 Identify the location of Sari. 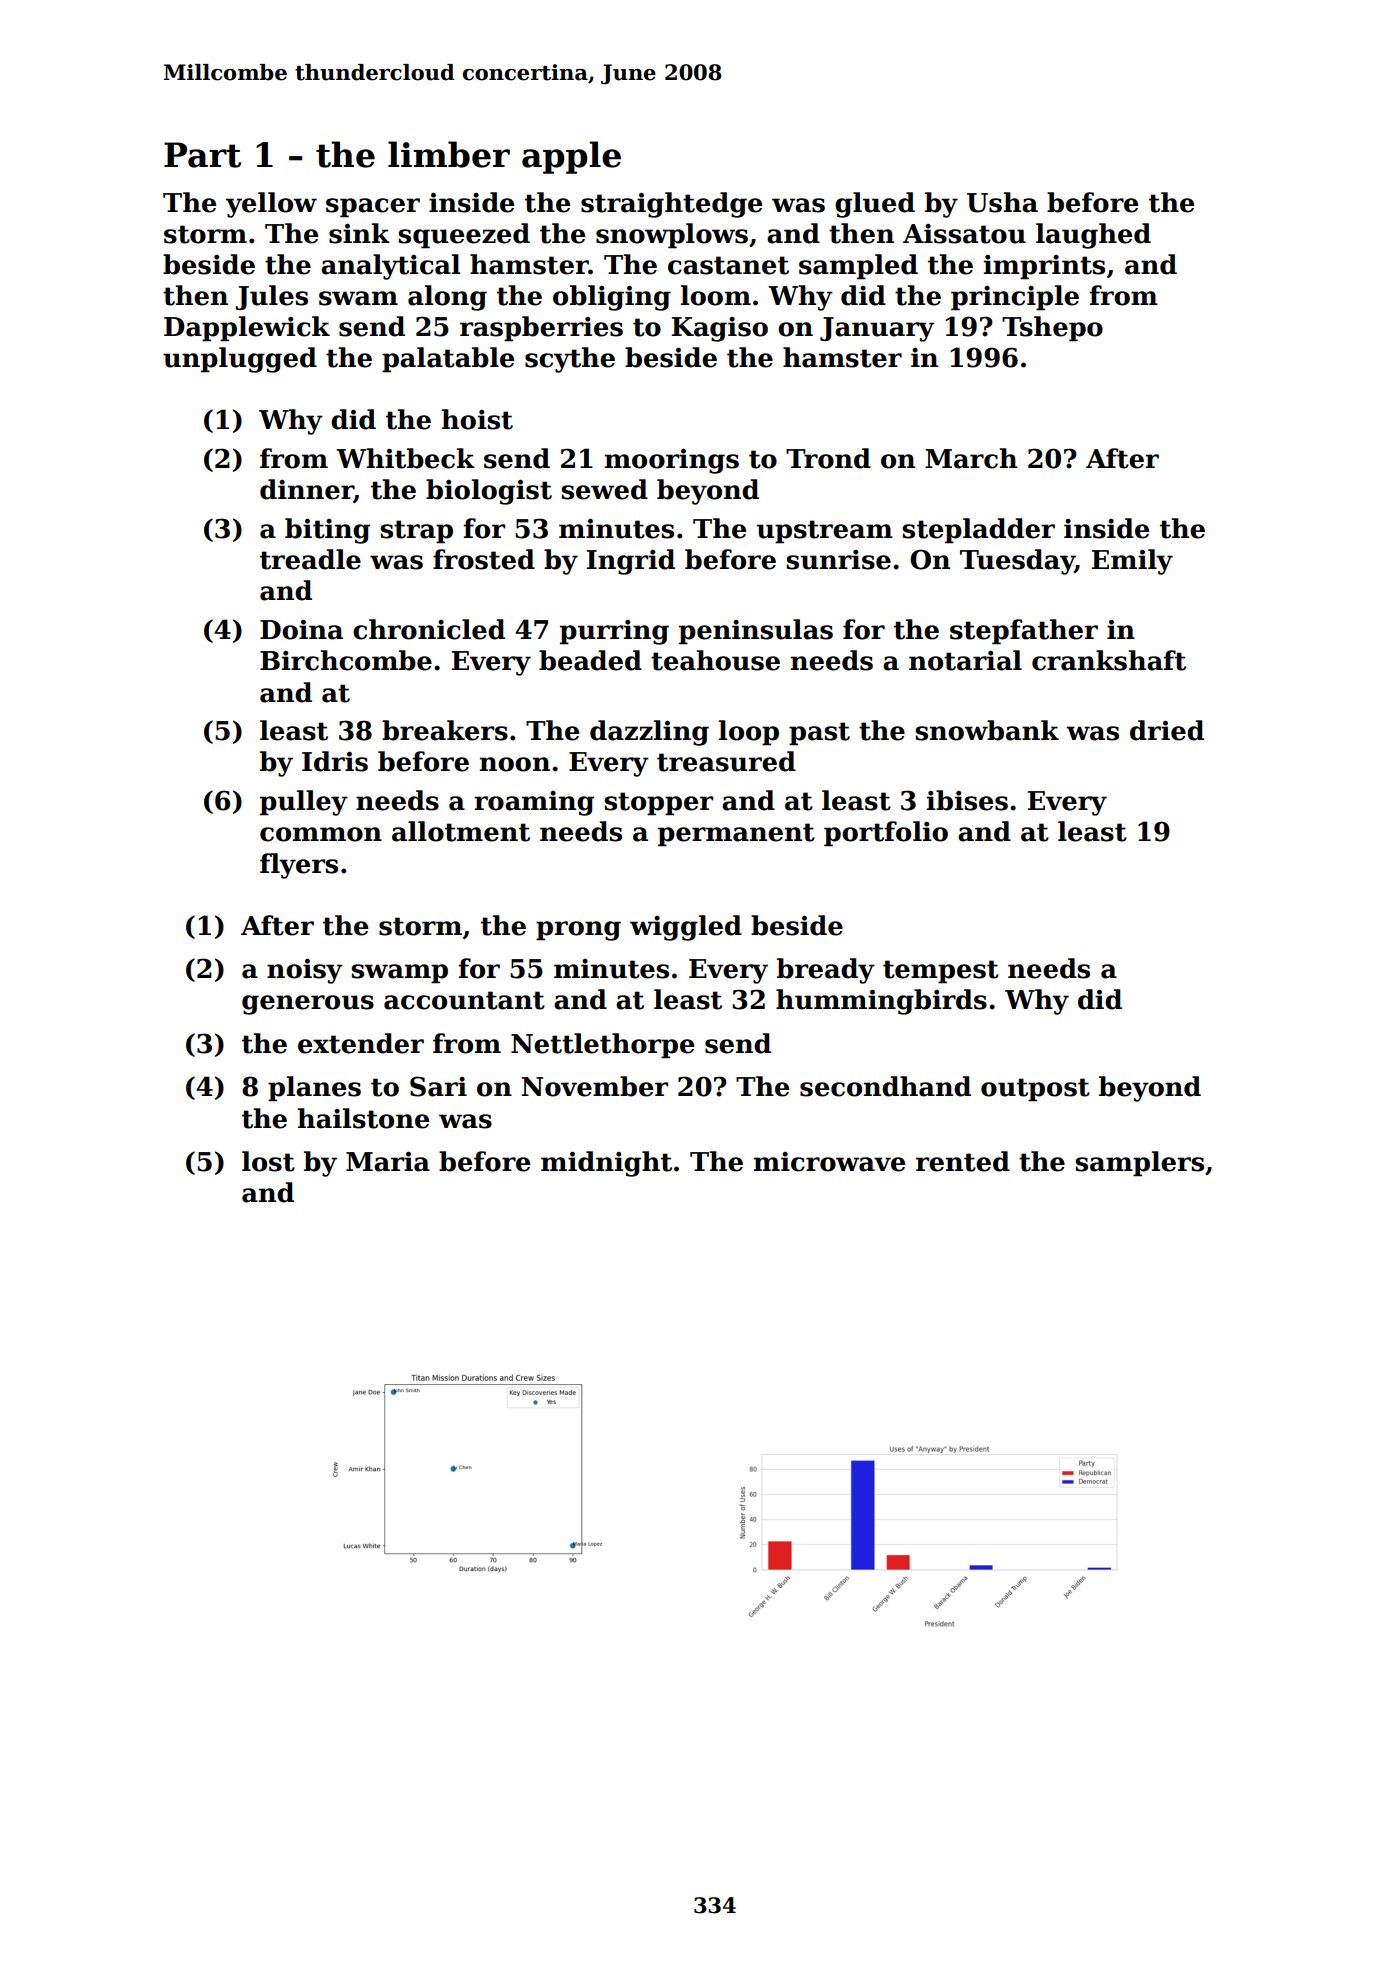
(438, 1086).
